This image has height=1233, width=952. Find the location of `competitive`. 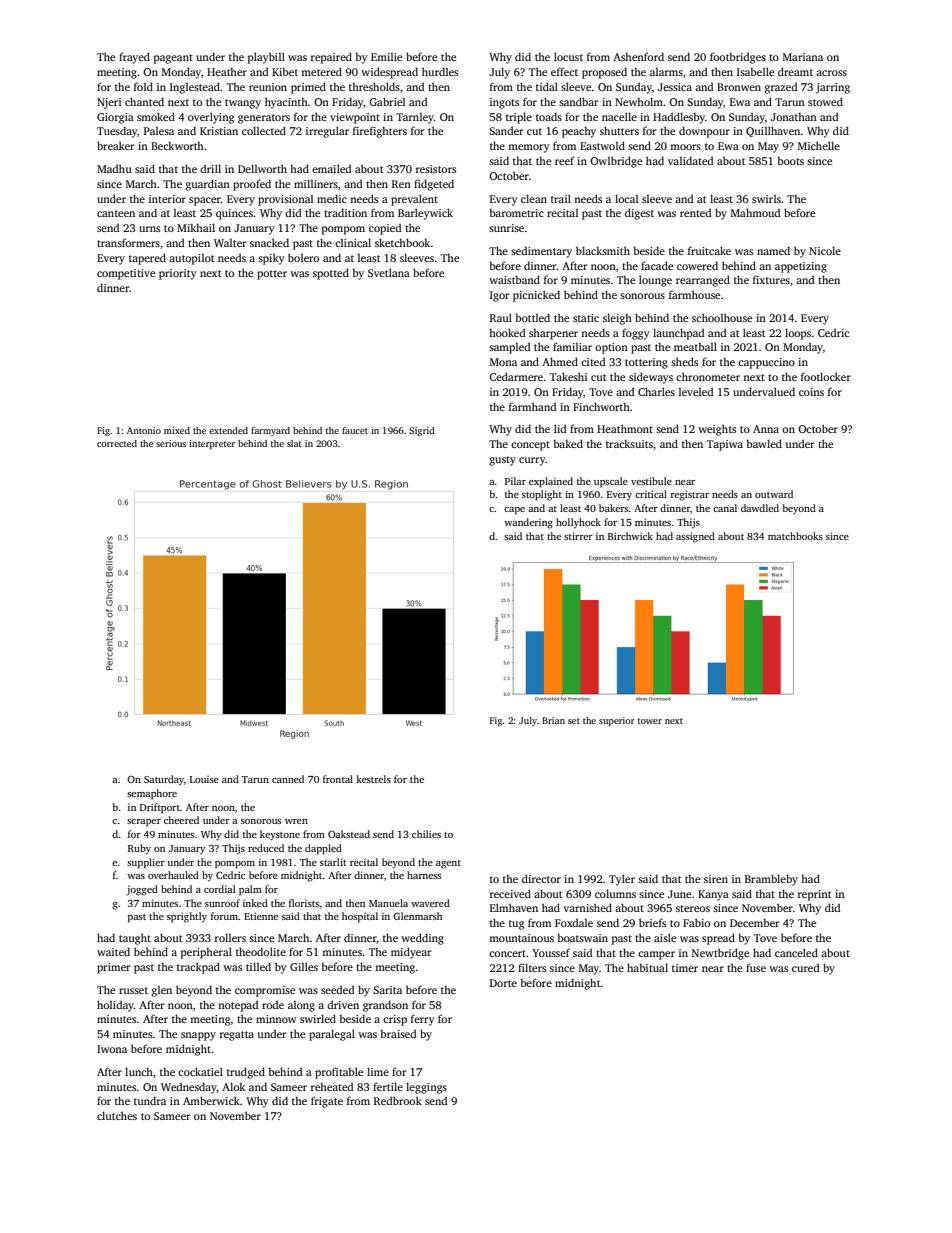

competitive is located at coordinates (126, 274).
